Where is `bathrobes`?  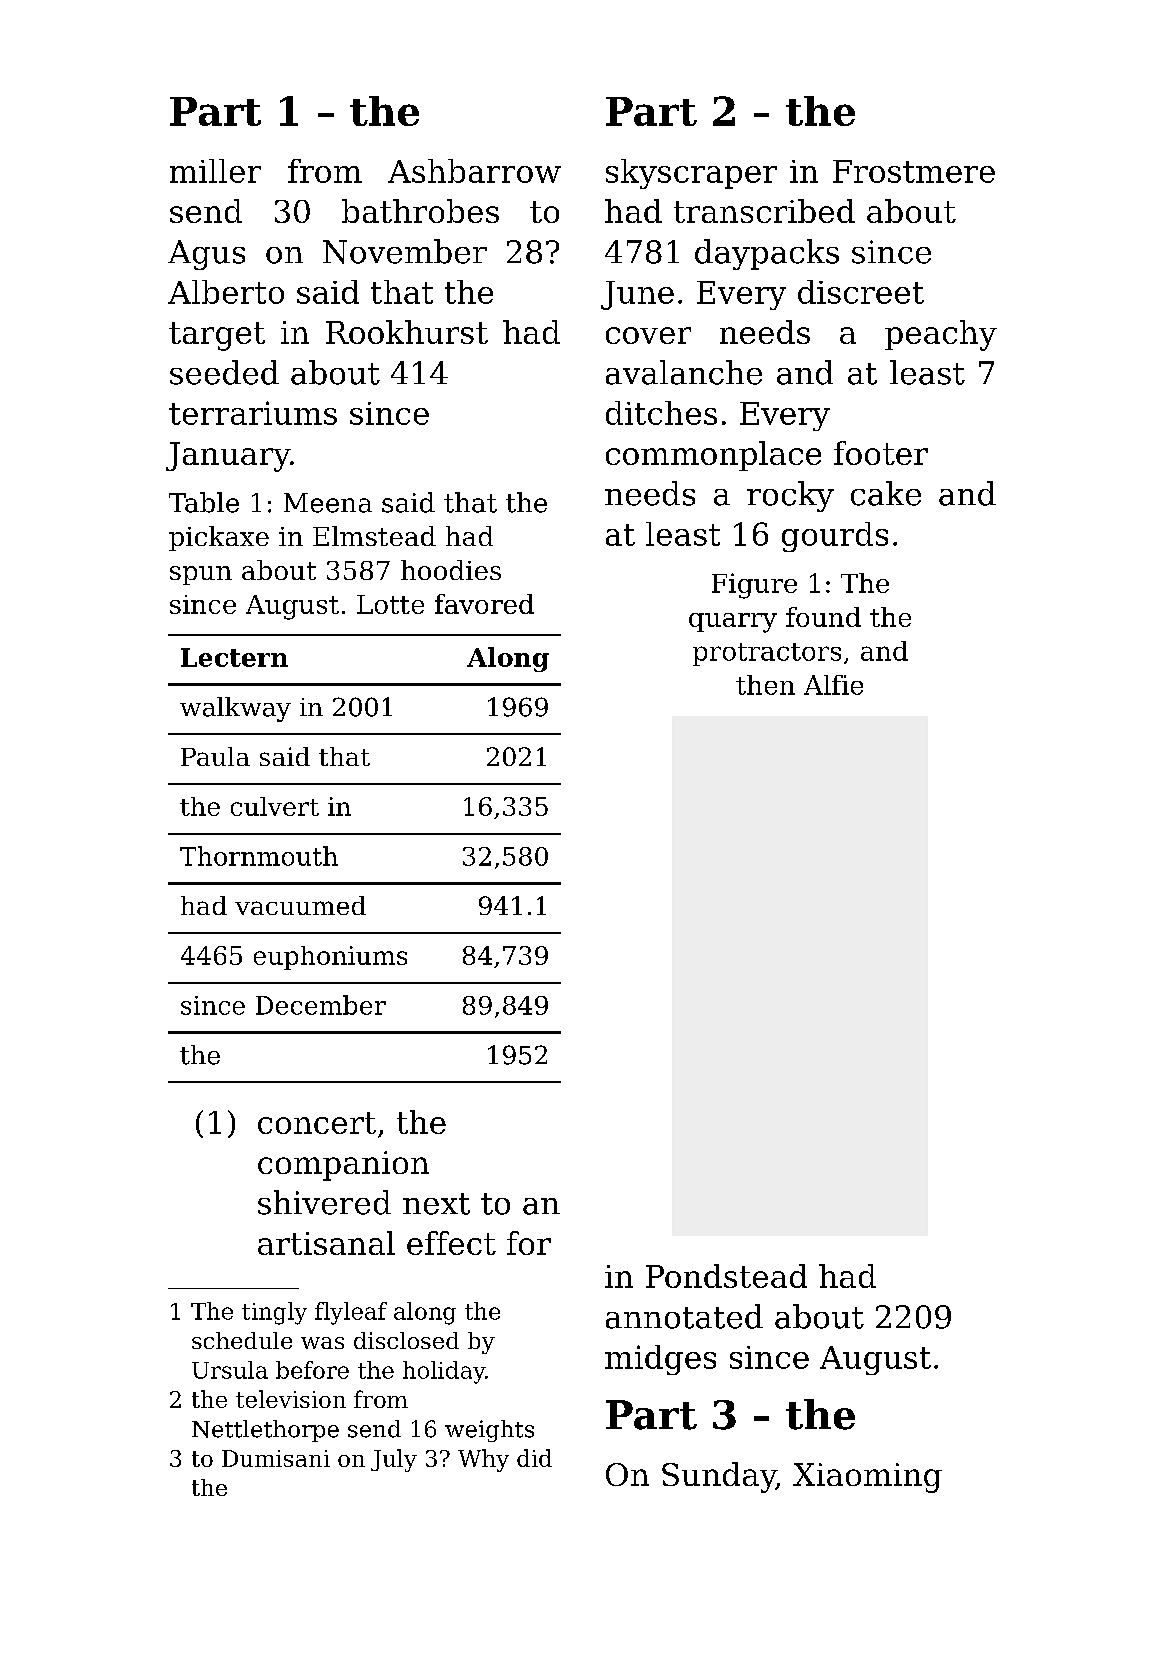
bathrobes is located at coordinates (420, 211).
